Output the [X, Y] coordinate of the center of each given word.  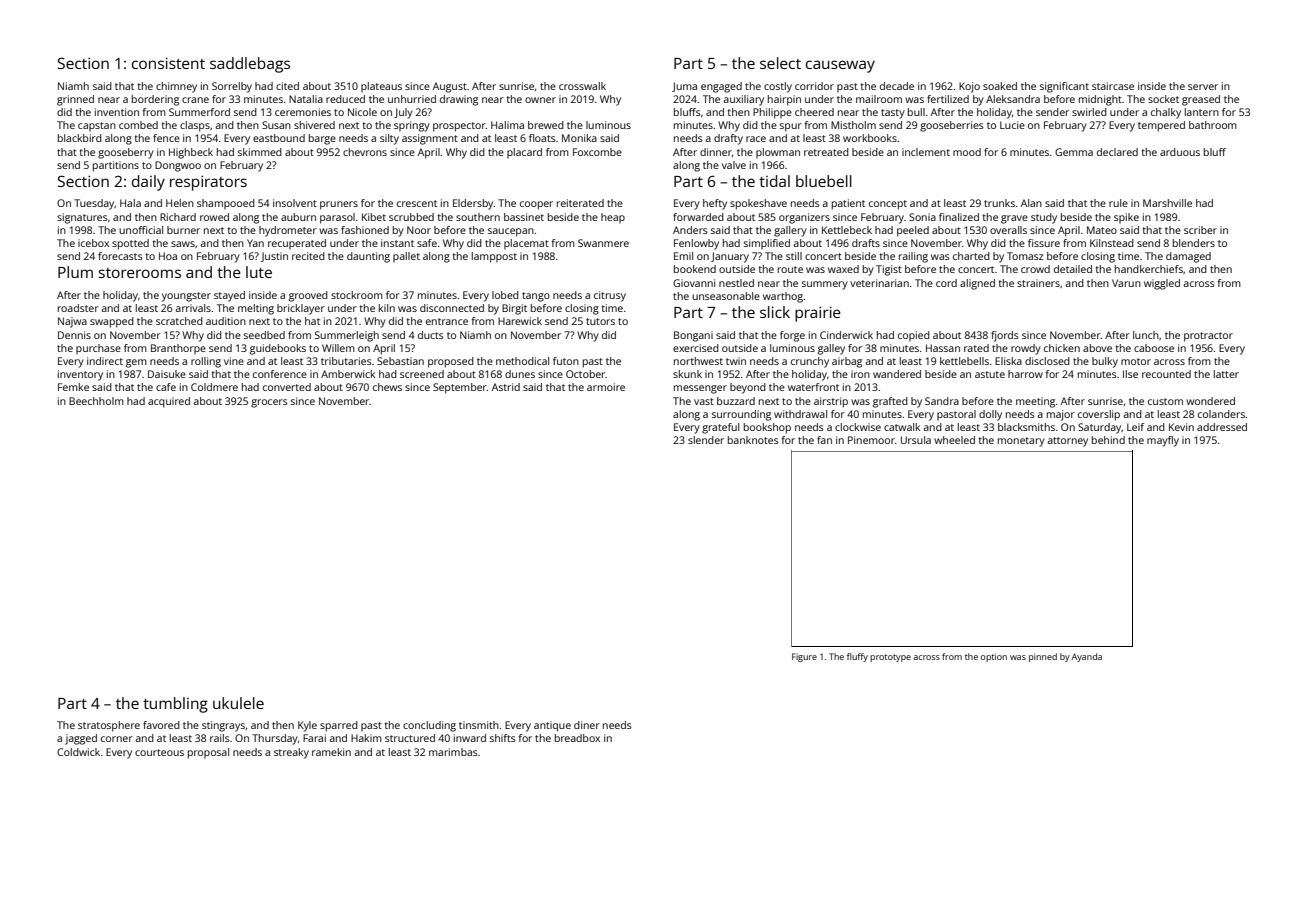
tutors [600, 321]
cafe [166, 387]
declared [1117, 152]
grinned [75, 100]
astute [990, 374]
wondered [1210, 401]
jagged [81, 739]
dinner [716, 152]
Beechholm [96, 401]
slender [706, 440]
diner [587, 725]
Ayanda [1087, 657]
